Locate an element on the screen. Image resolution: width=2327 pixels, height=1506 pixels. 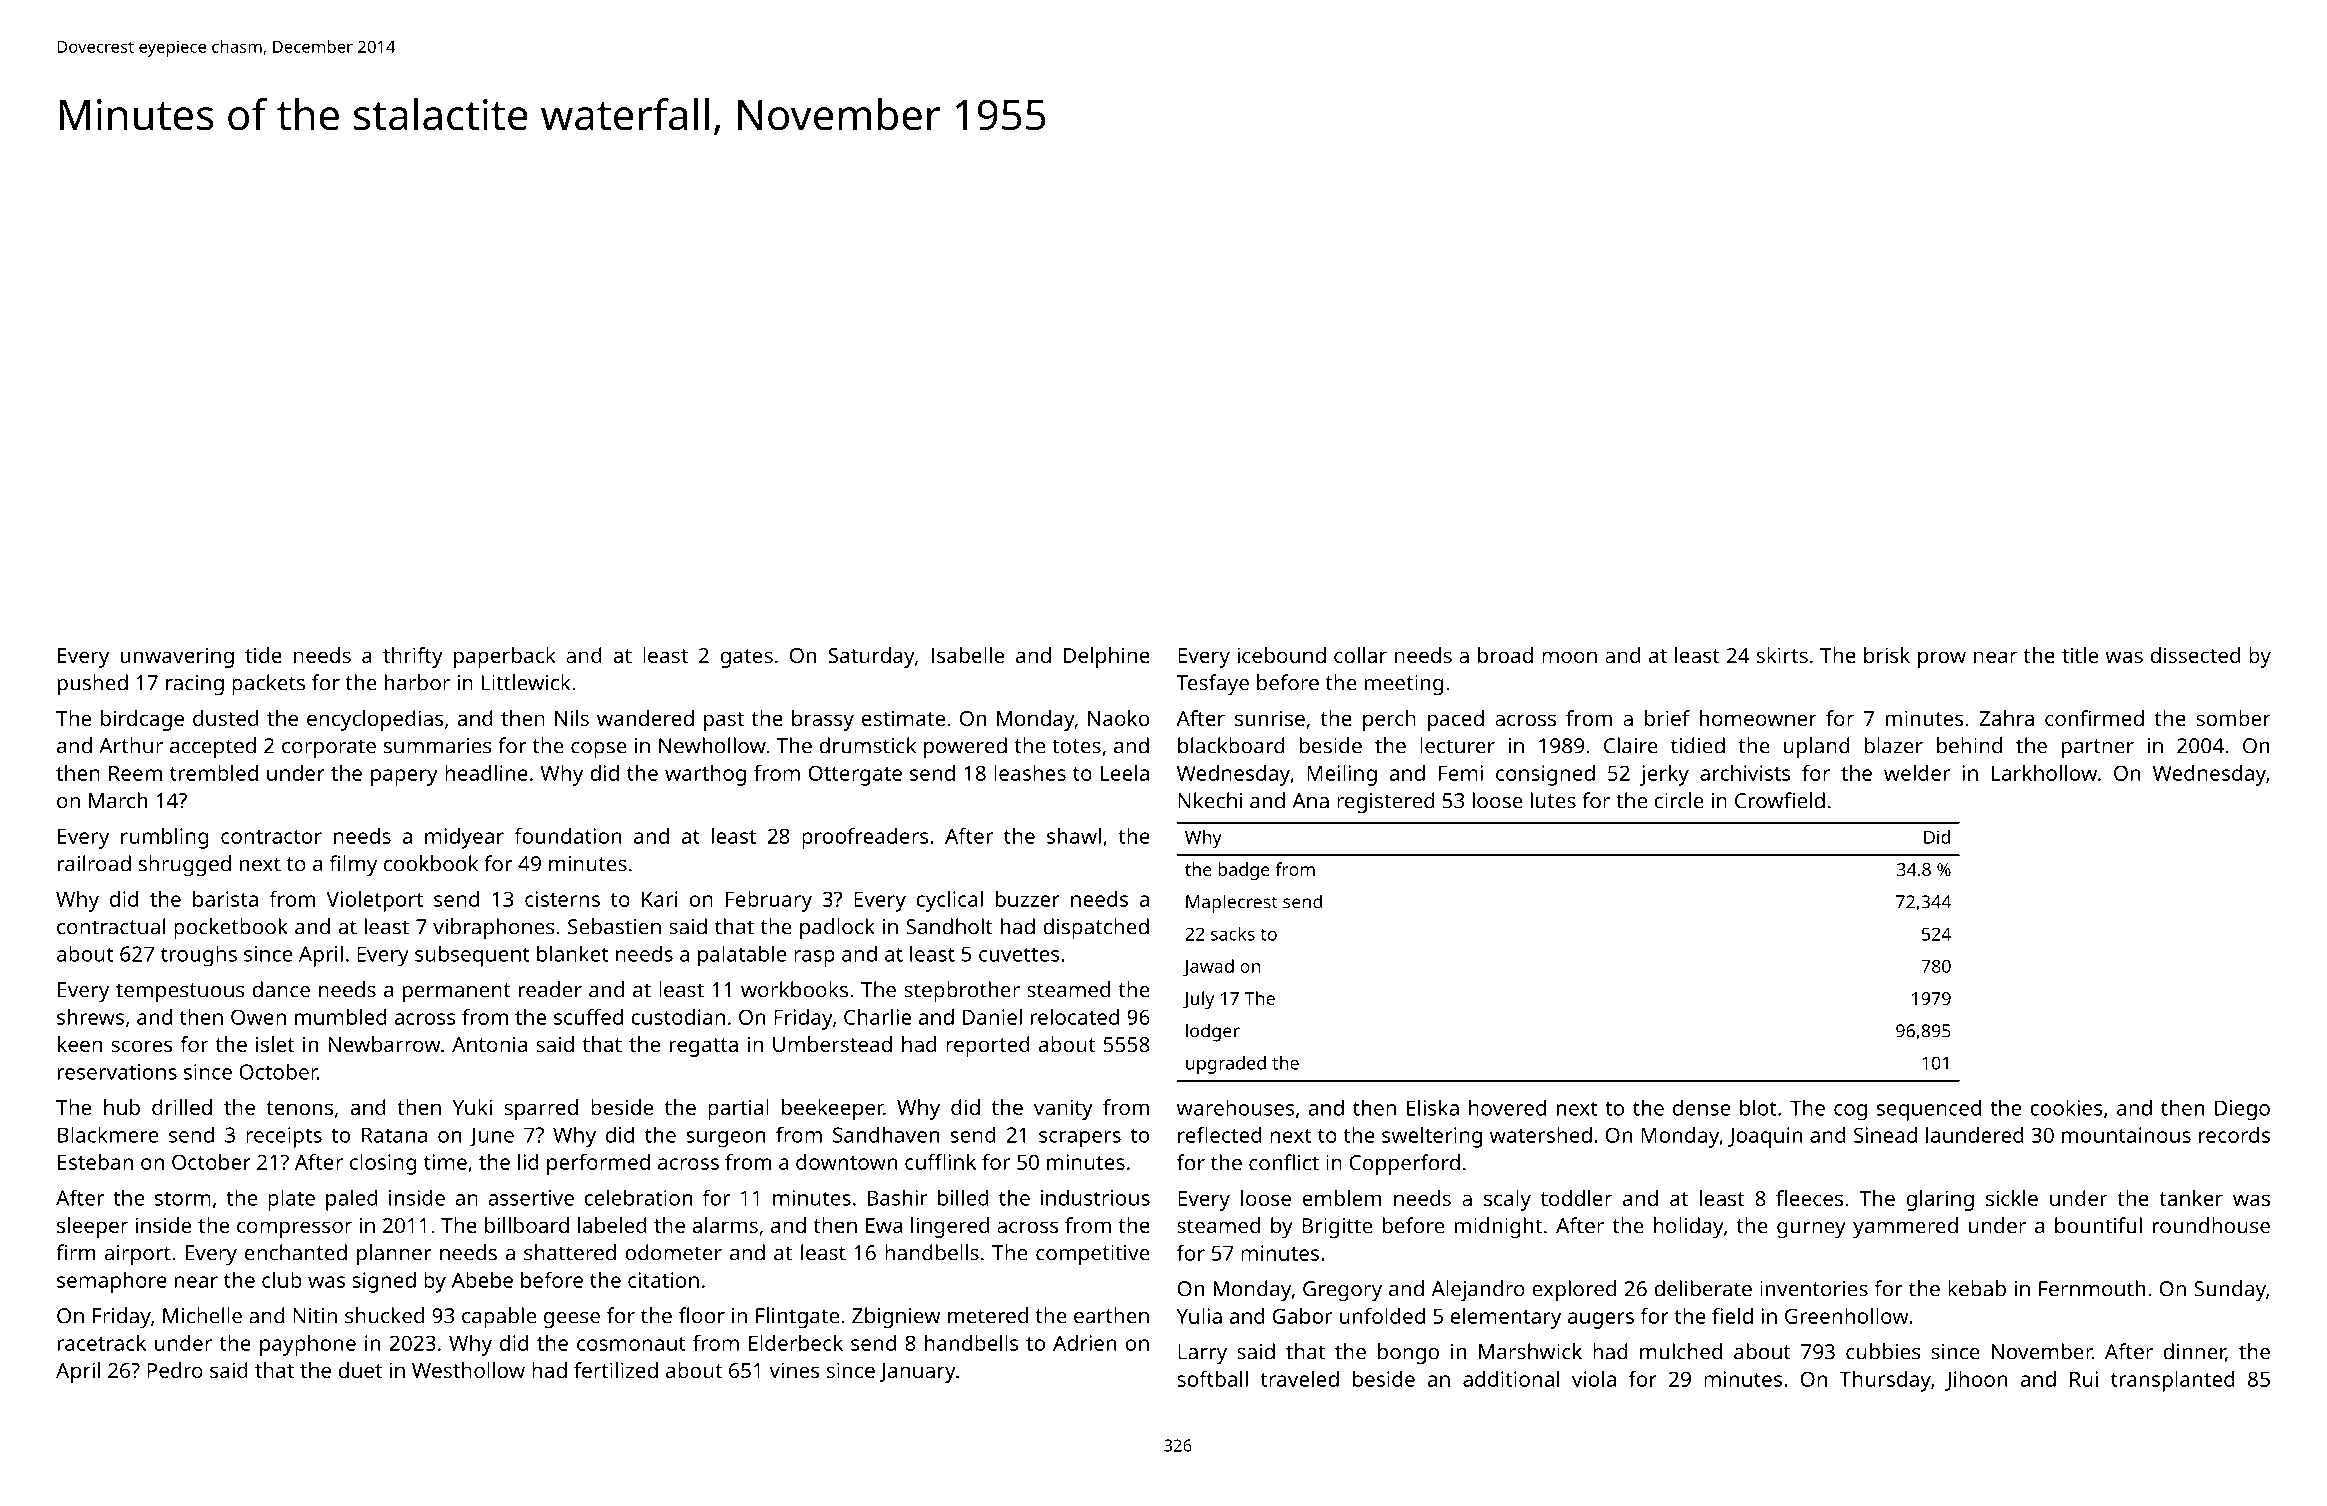
Isabelle is located at coordinates (968, 655).
